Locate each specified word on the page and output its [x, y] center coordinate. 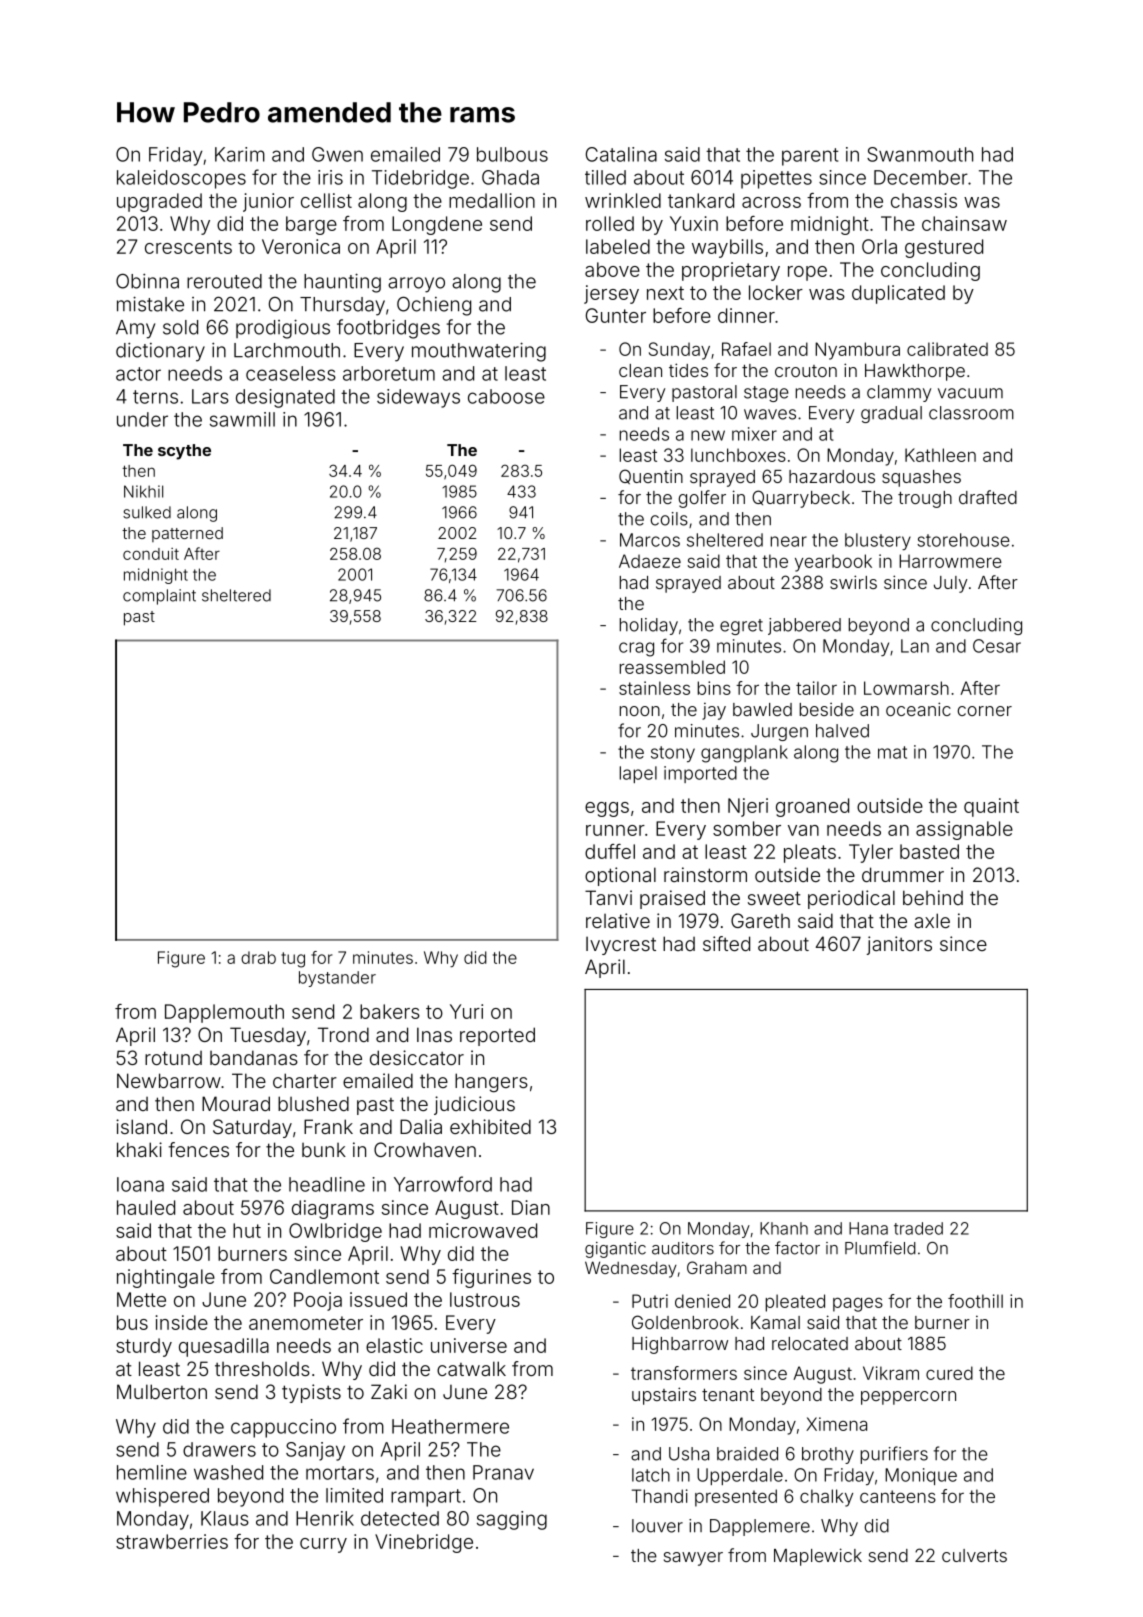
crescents [188, 247]
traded [918, 1228]
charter [305, 1080]
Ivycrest [621, 945]
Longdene [437, 225]
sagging [512, 1520]
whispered [162, 1497]
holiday [649, 626]
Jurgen [779, 732]
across [771, 202]
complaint [159, 597]
